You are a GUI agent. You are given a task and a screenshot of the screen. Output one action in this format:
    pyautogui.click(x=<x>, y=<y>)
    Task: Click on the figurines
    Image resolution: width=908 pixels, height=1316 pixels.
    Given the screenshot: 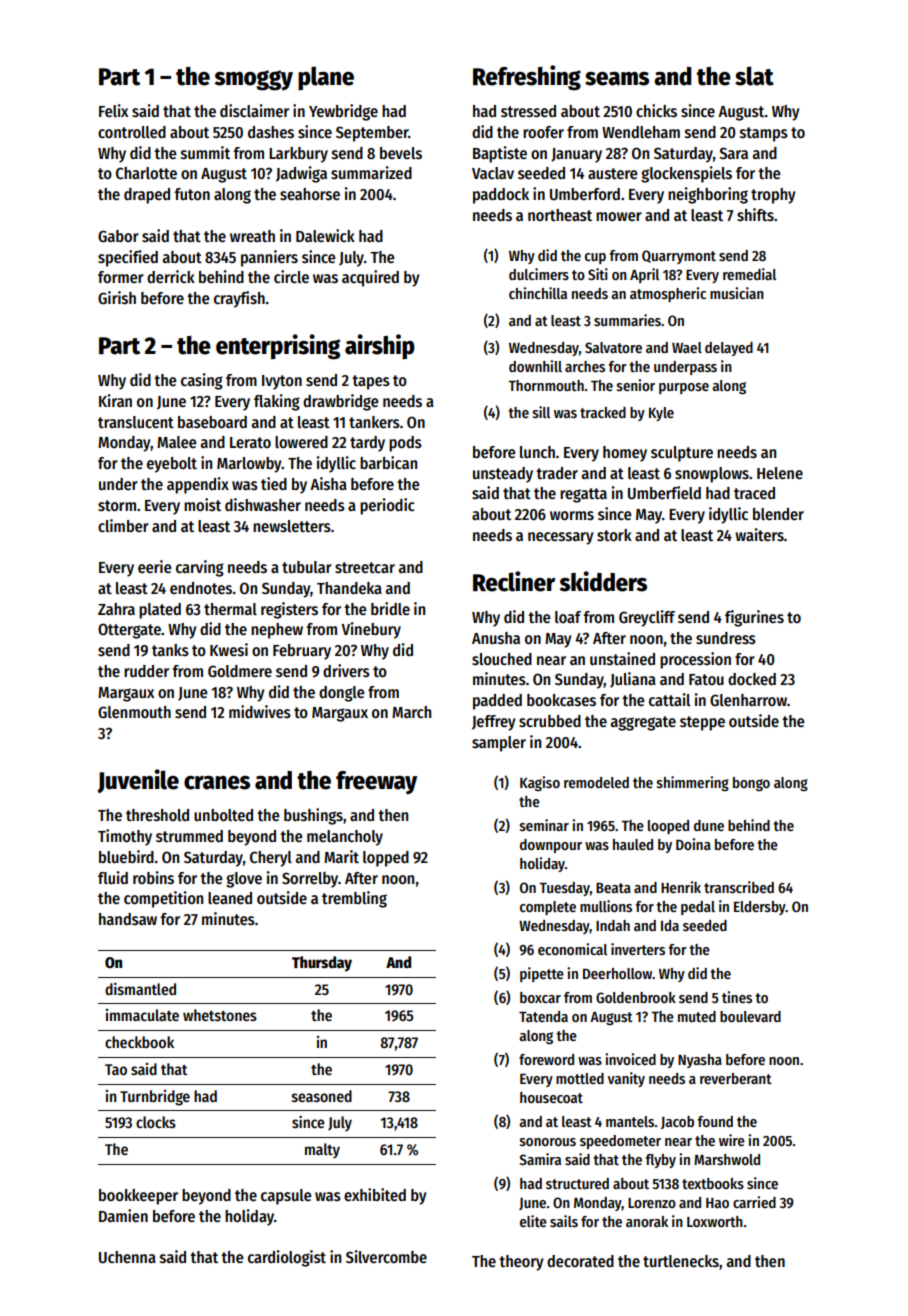 What is the action you would take?
    pyautogui.click(x=754, y=618)
